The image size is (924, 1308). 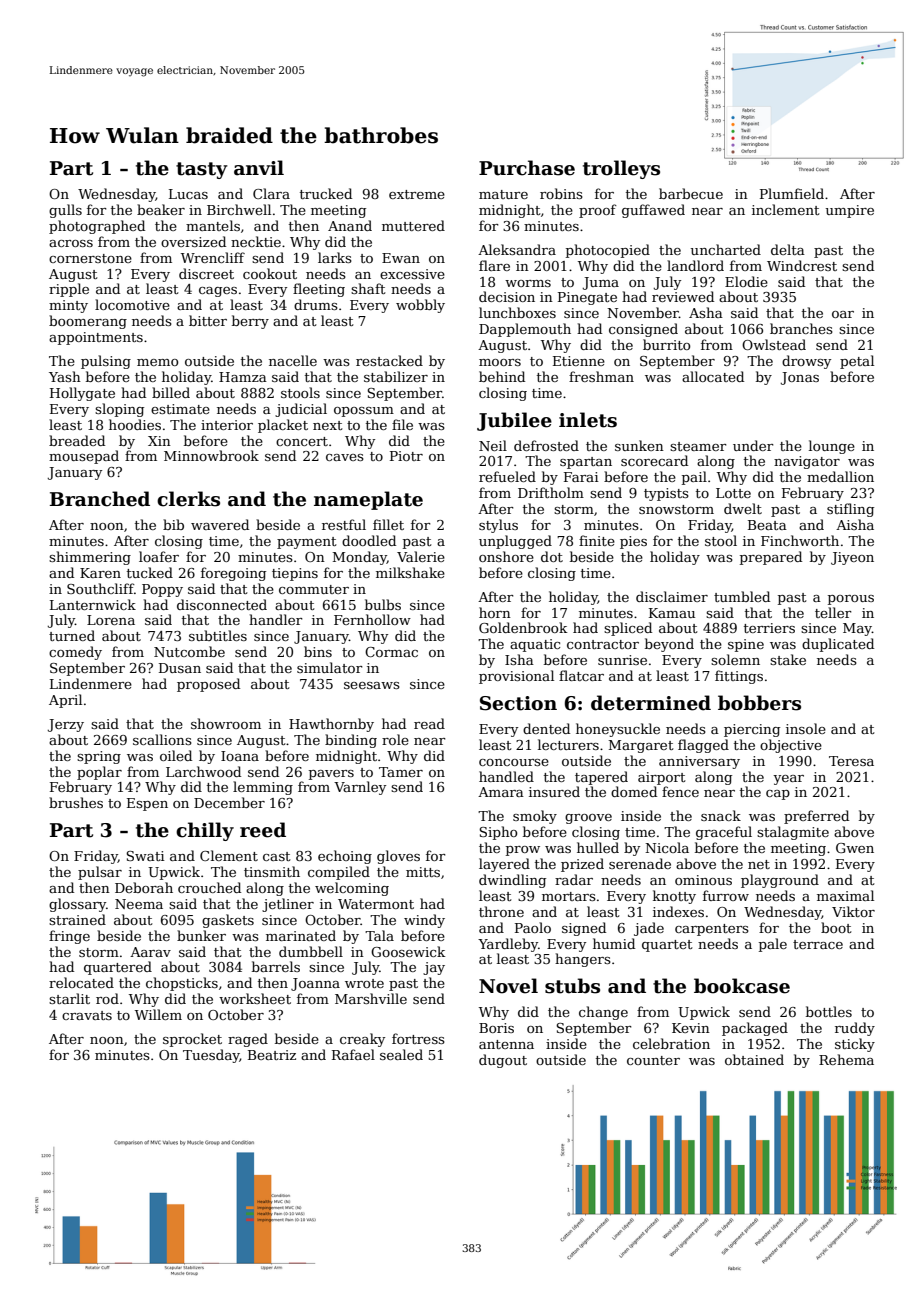 What do you see at coordinates (846, 1059) in the document?
I see `Rehema` at bounding box center [846, 1059].
